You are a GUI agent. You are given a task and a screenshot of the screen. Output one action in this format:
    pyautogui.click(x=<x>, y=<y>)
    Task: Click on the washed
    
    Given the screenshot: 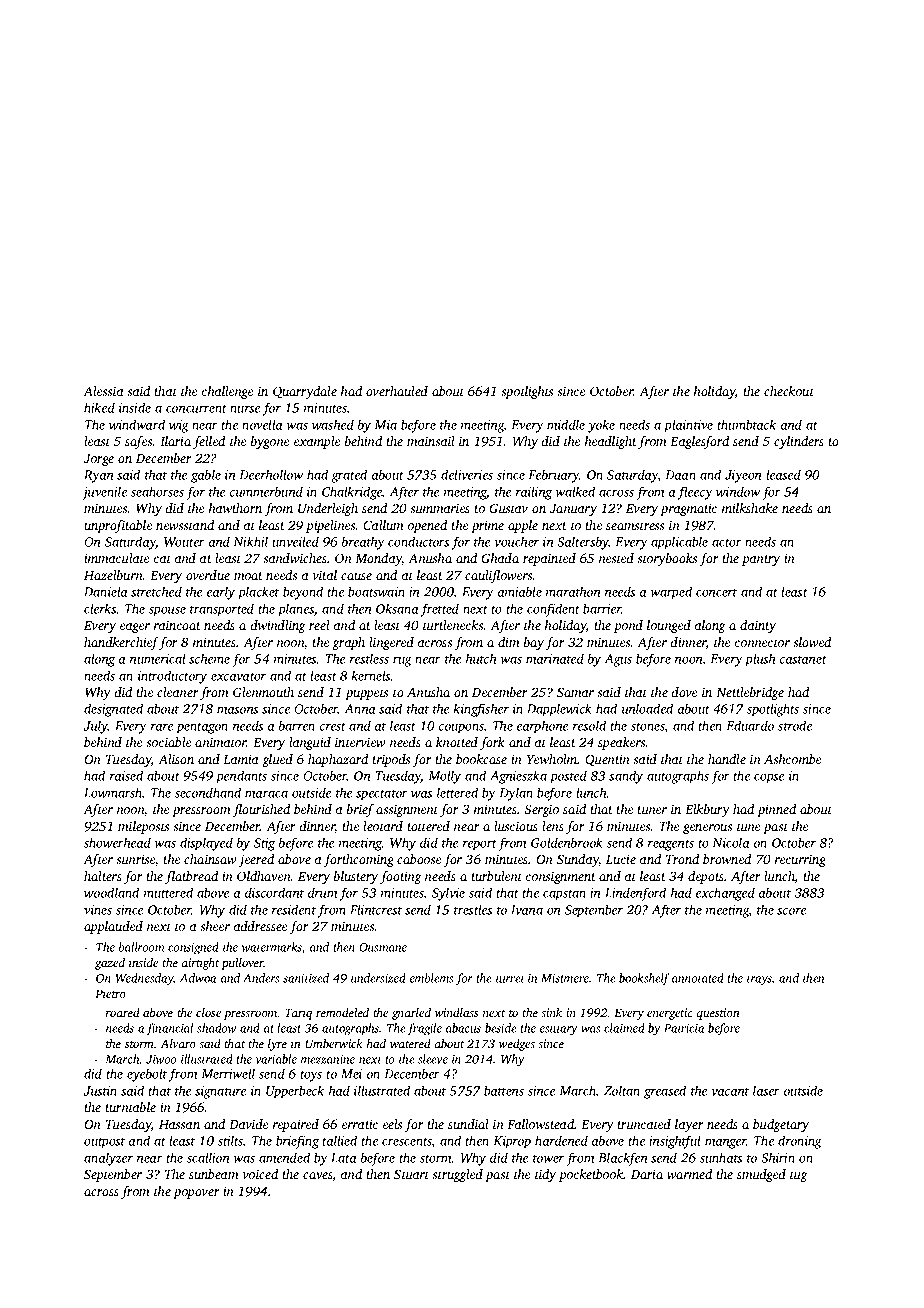 What is the action you would take?
    pyautogui.click(x=333, y=424)
